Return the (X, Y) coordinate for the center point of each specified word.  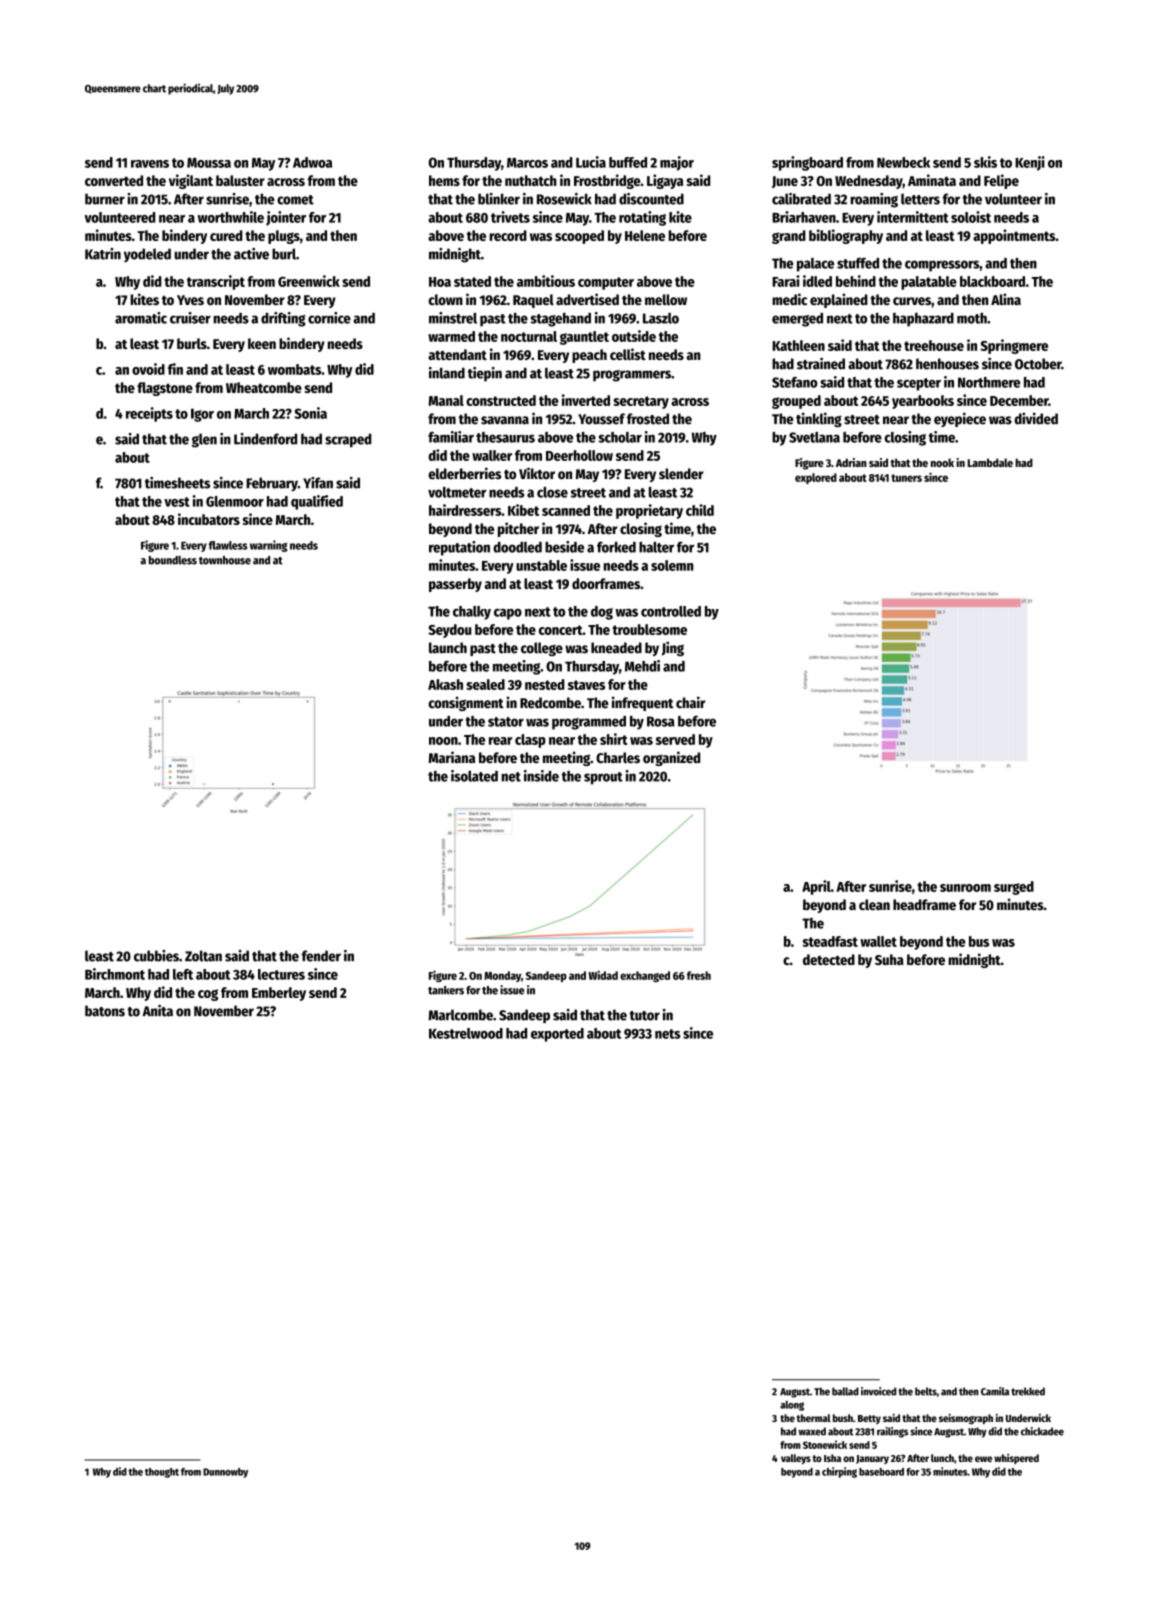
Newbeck (903, 162)
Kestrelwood (466, 1033)
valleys (796, 1459)
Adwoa (312, 162)
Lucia (591, 162)
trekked (1028, 1391)
